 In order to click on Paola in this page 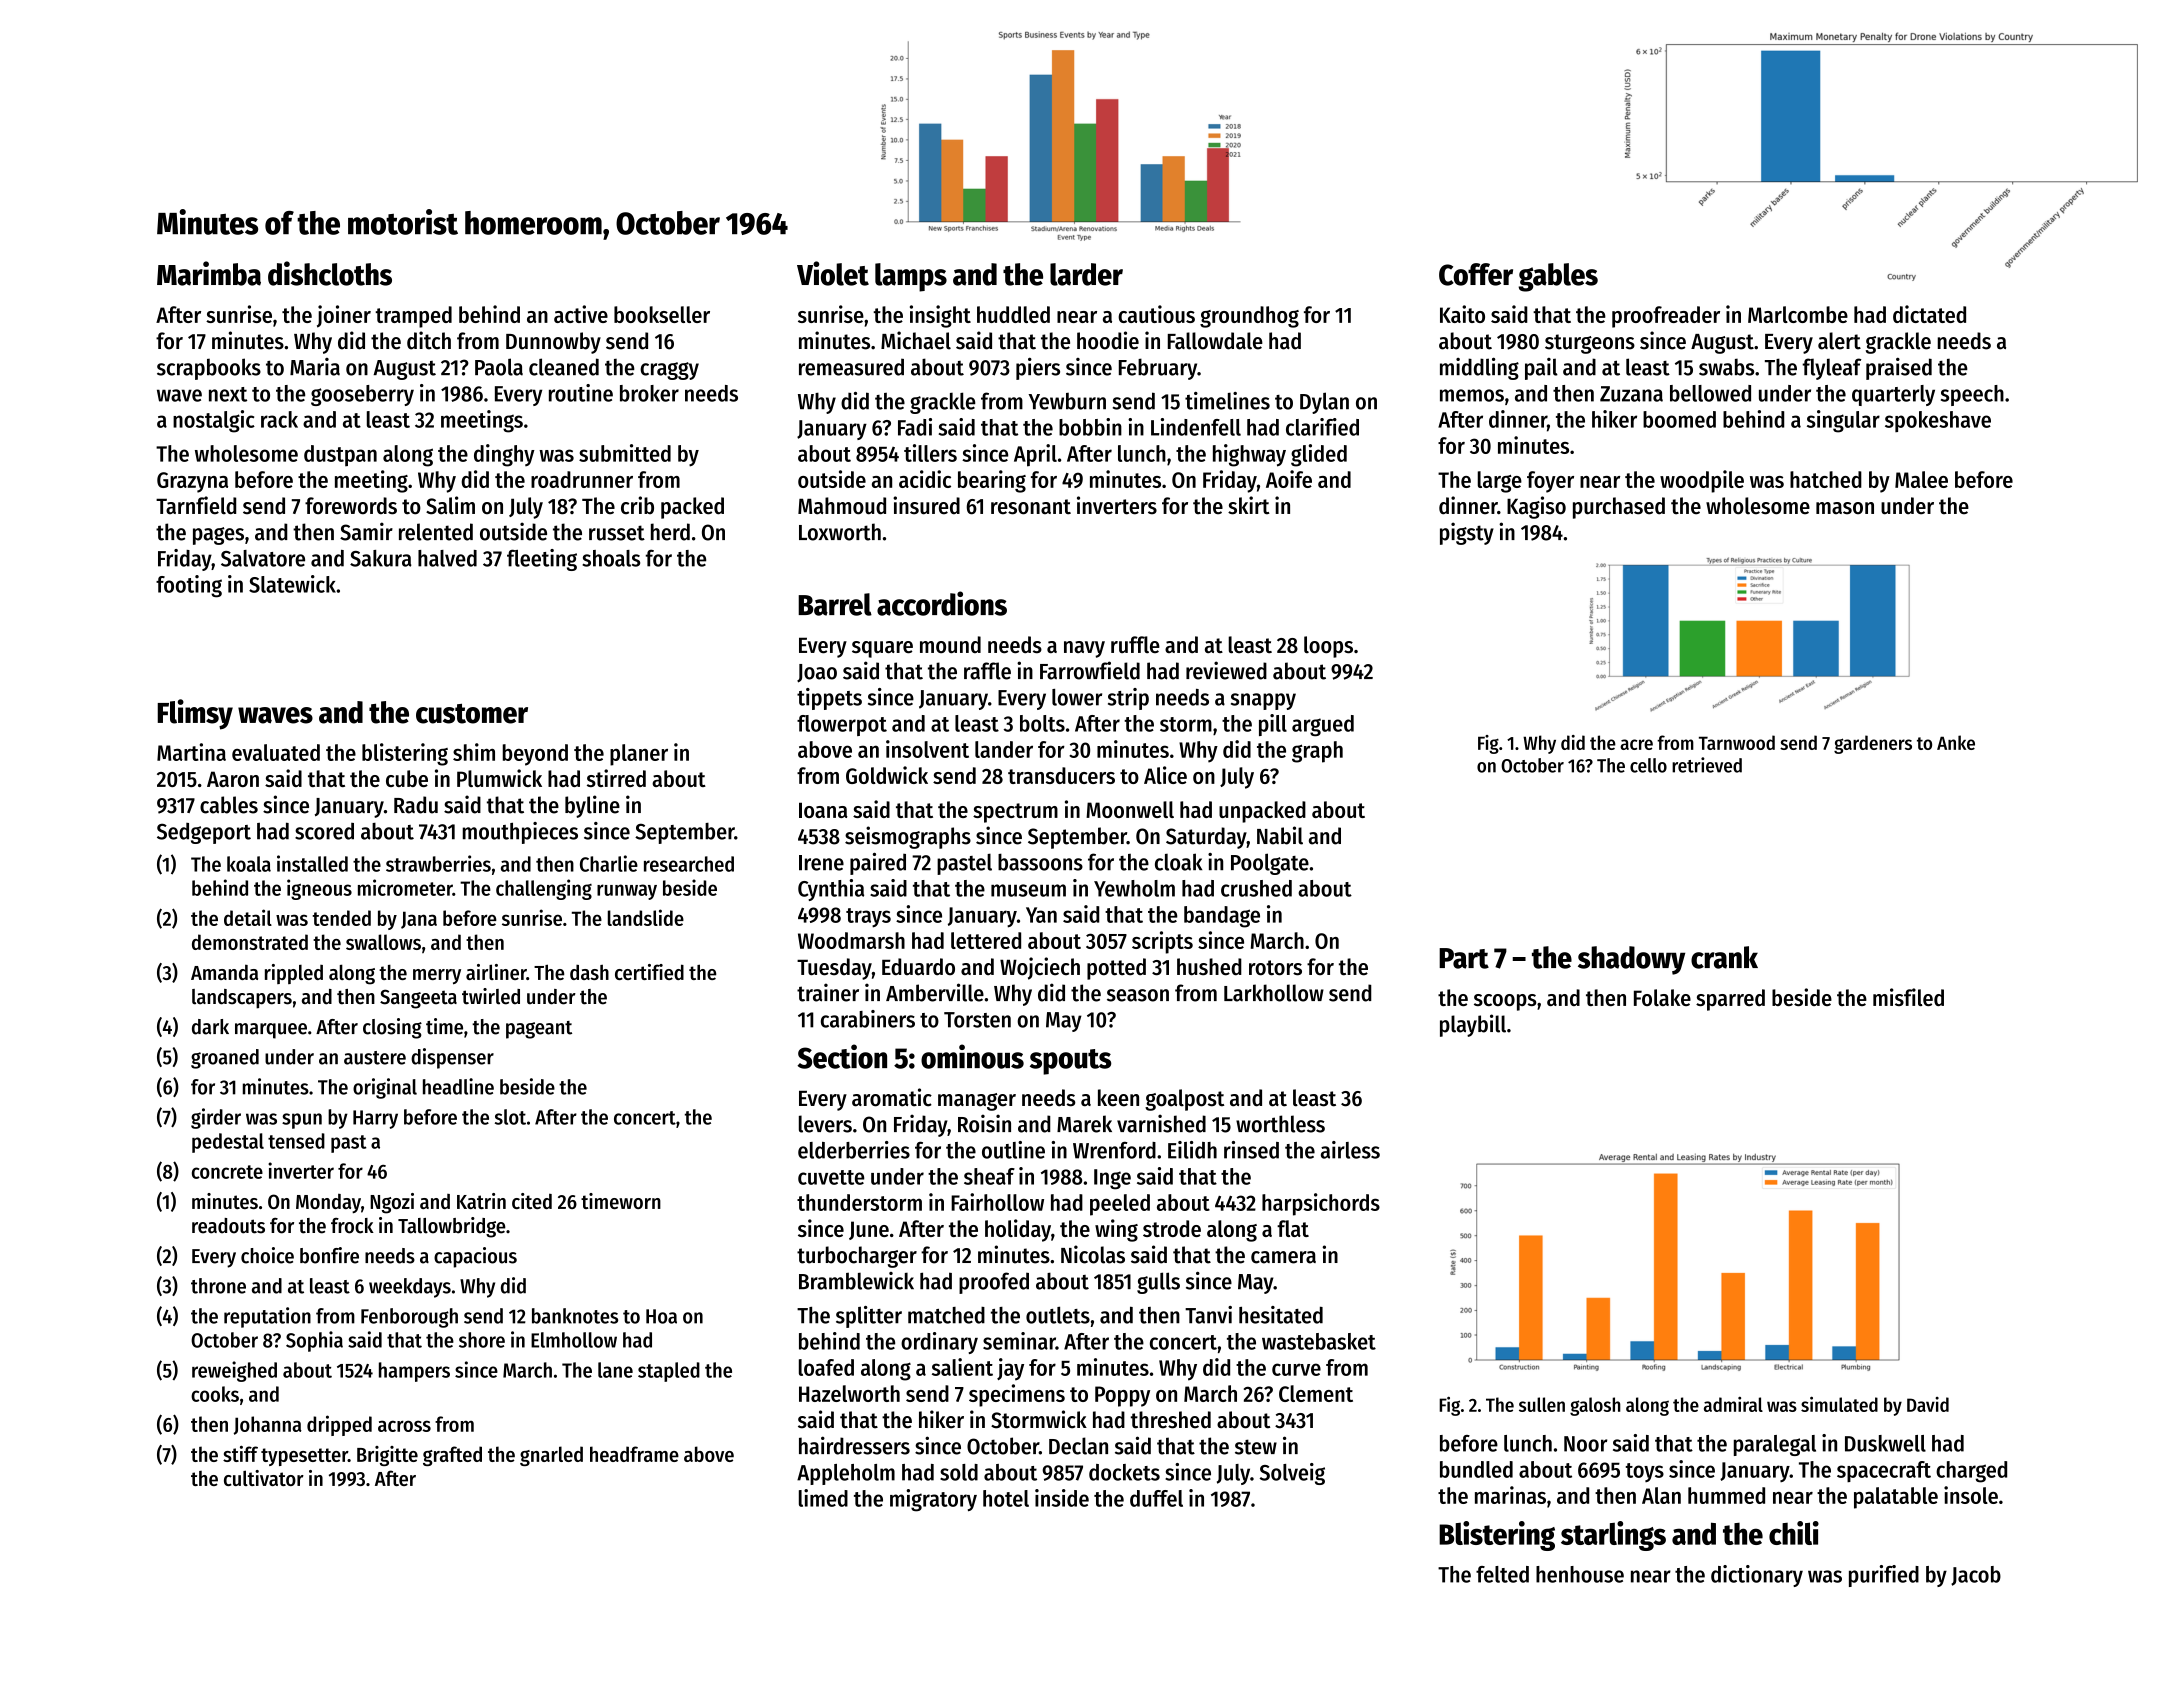, I will do `click(499, 367)`.
